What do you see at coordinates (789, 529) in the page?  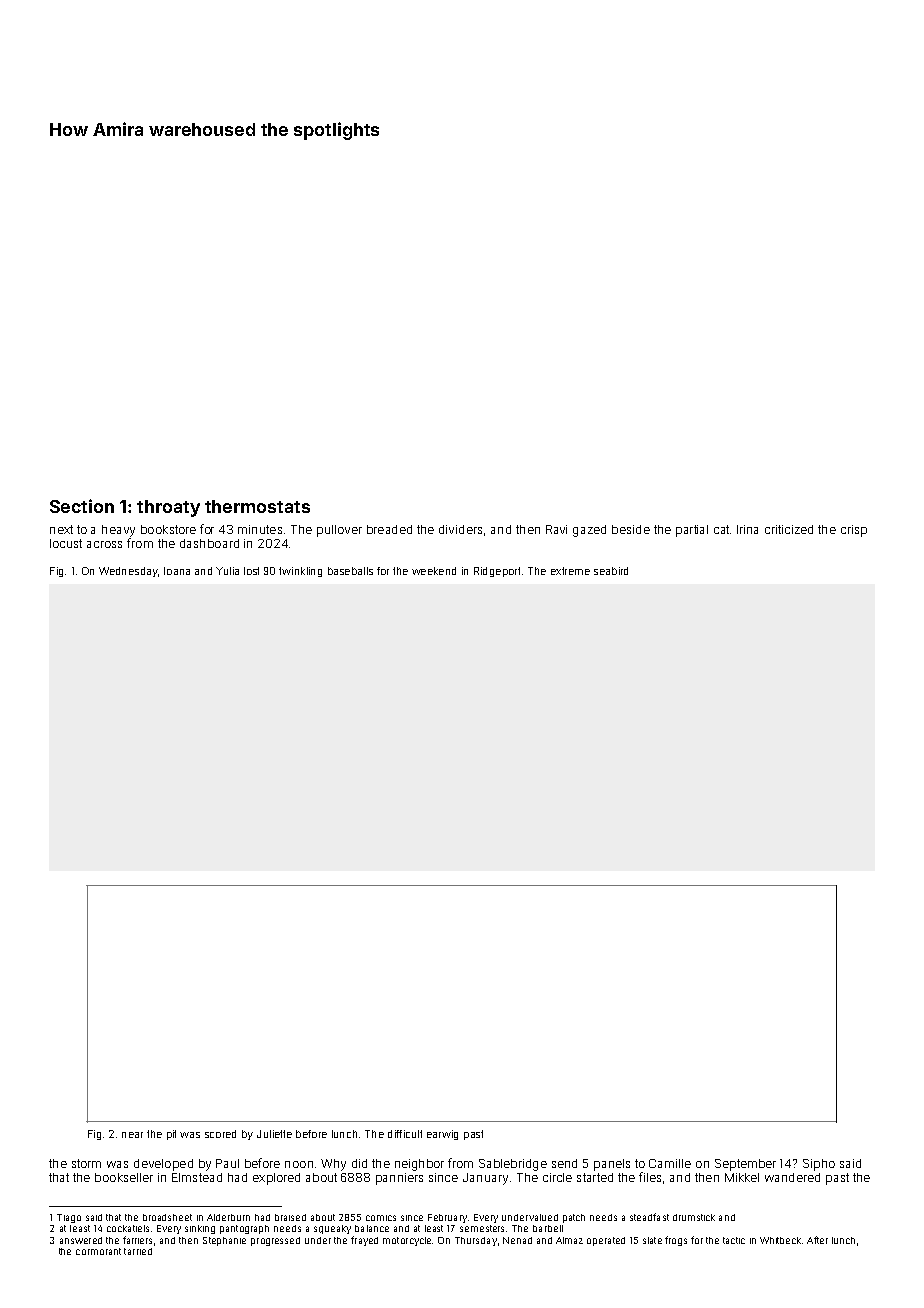 I see `criticized` at bounding box center [789, 529].
